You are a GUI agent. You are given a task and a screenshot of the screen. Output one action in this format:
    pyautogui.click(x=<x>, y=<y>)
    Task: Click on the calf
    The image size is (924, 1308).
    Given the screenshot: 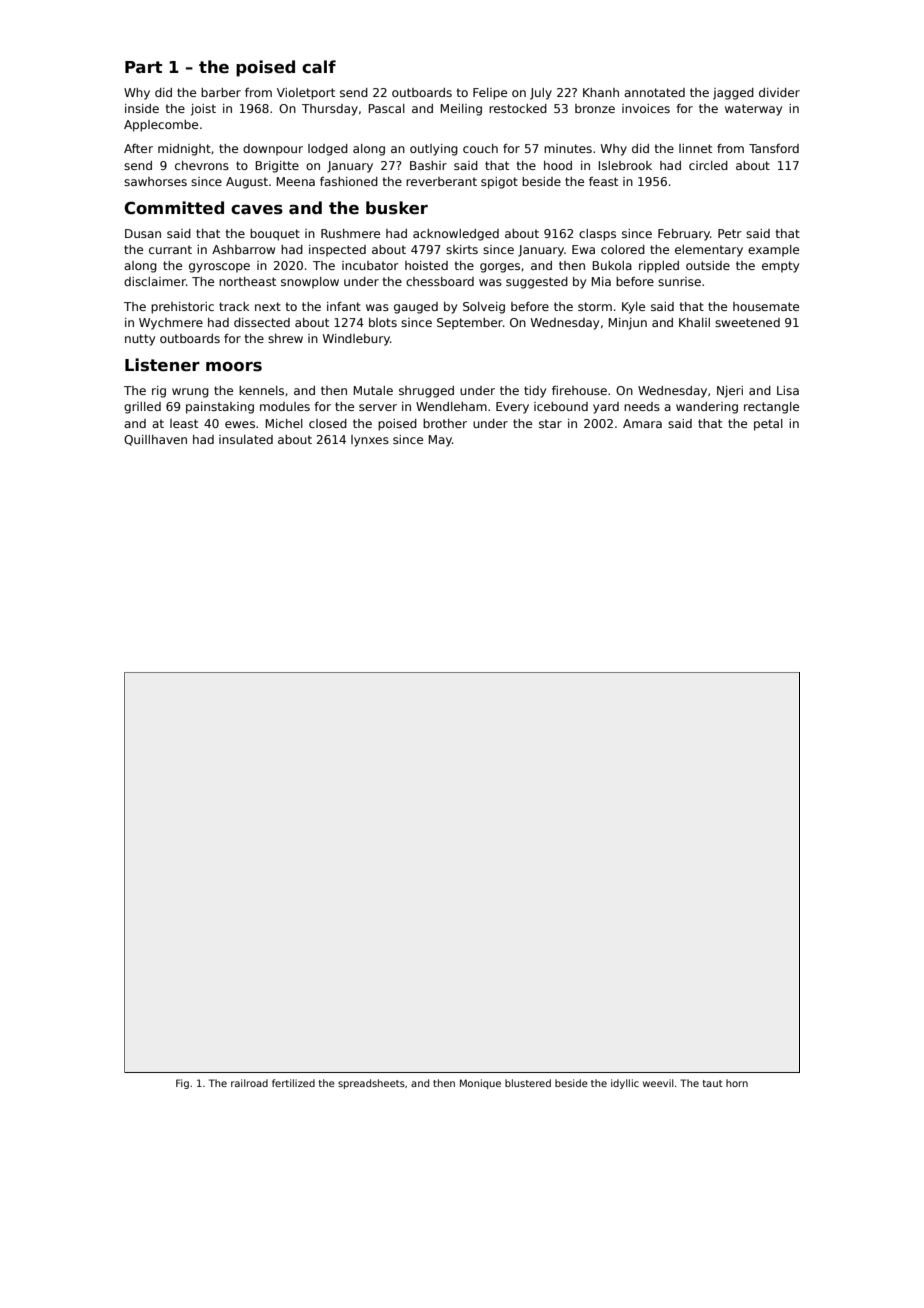 What is the action you would take?
    pyautogui.click(x=319, y=67)
